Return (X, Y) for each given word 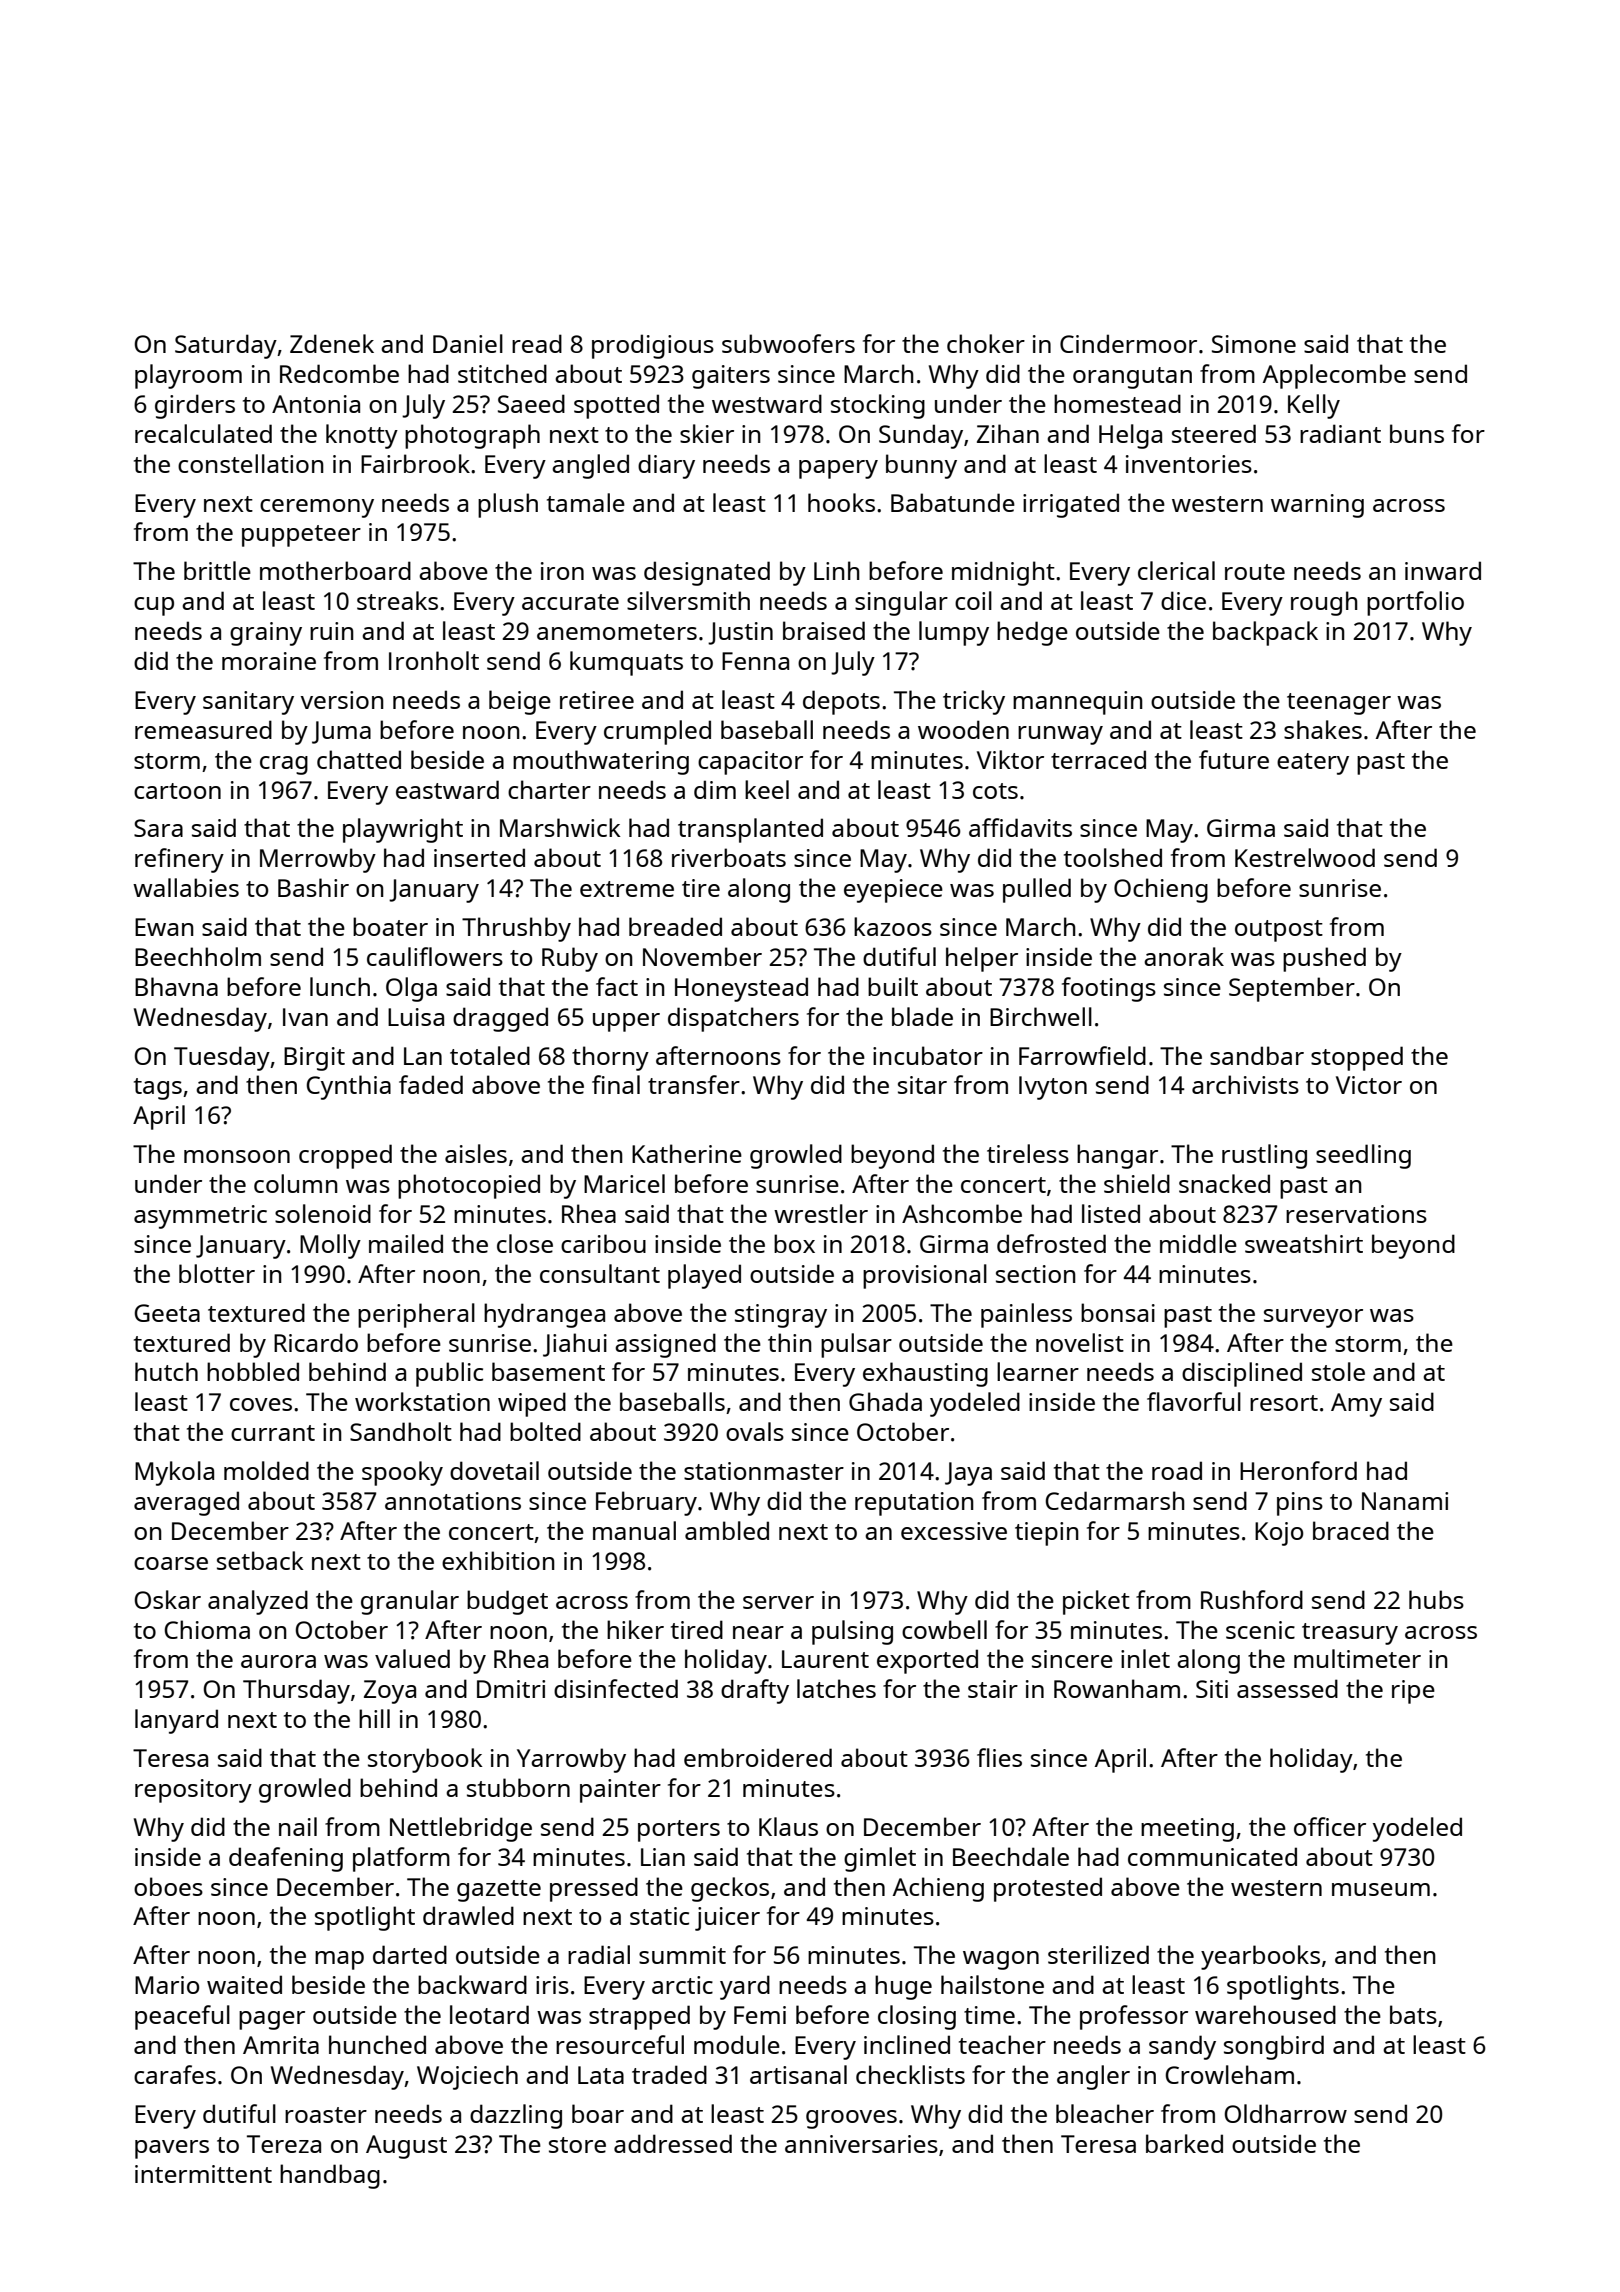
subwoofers (788, 343)
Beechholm (198, 956)
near (758, 1632)
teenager (1339, 704)
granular (410, 1602)
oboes (168, 1886)
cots (995, 791)
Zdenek (332, 343)
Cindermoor (1128, 343)
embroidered (758, 1757)
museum (1381, 1889)
